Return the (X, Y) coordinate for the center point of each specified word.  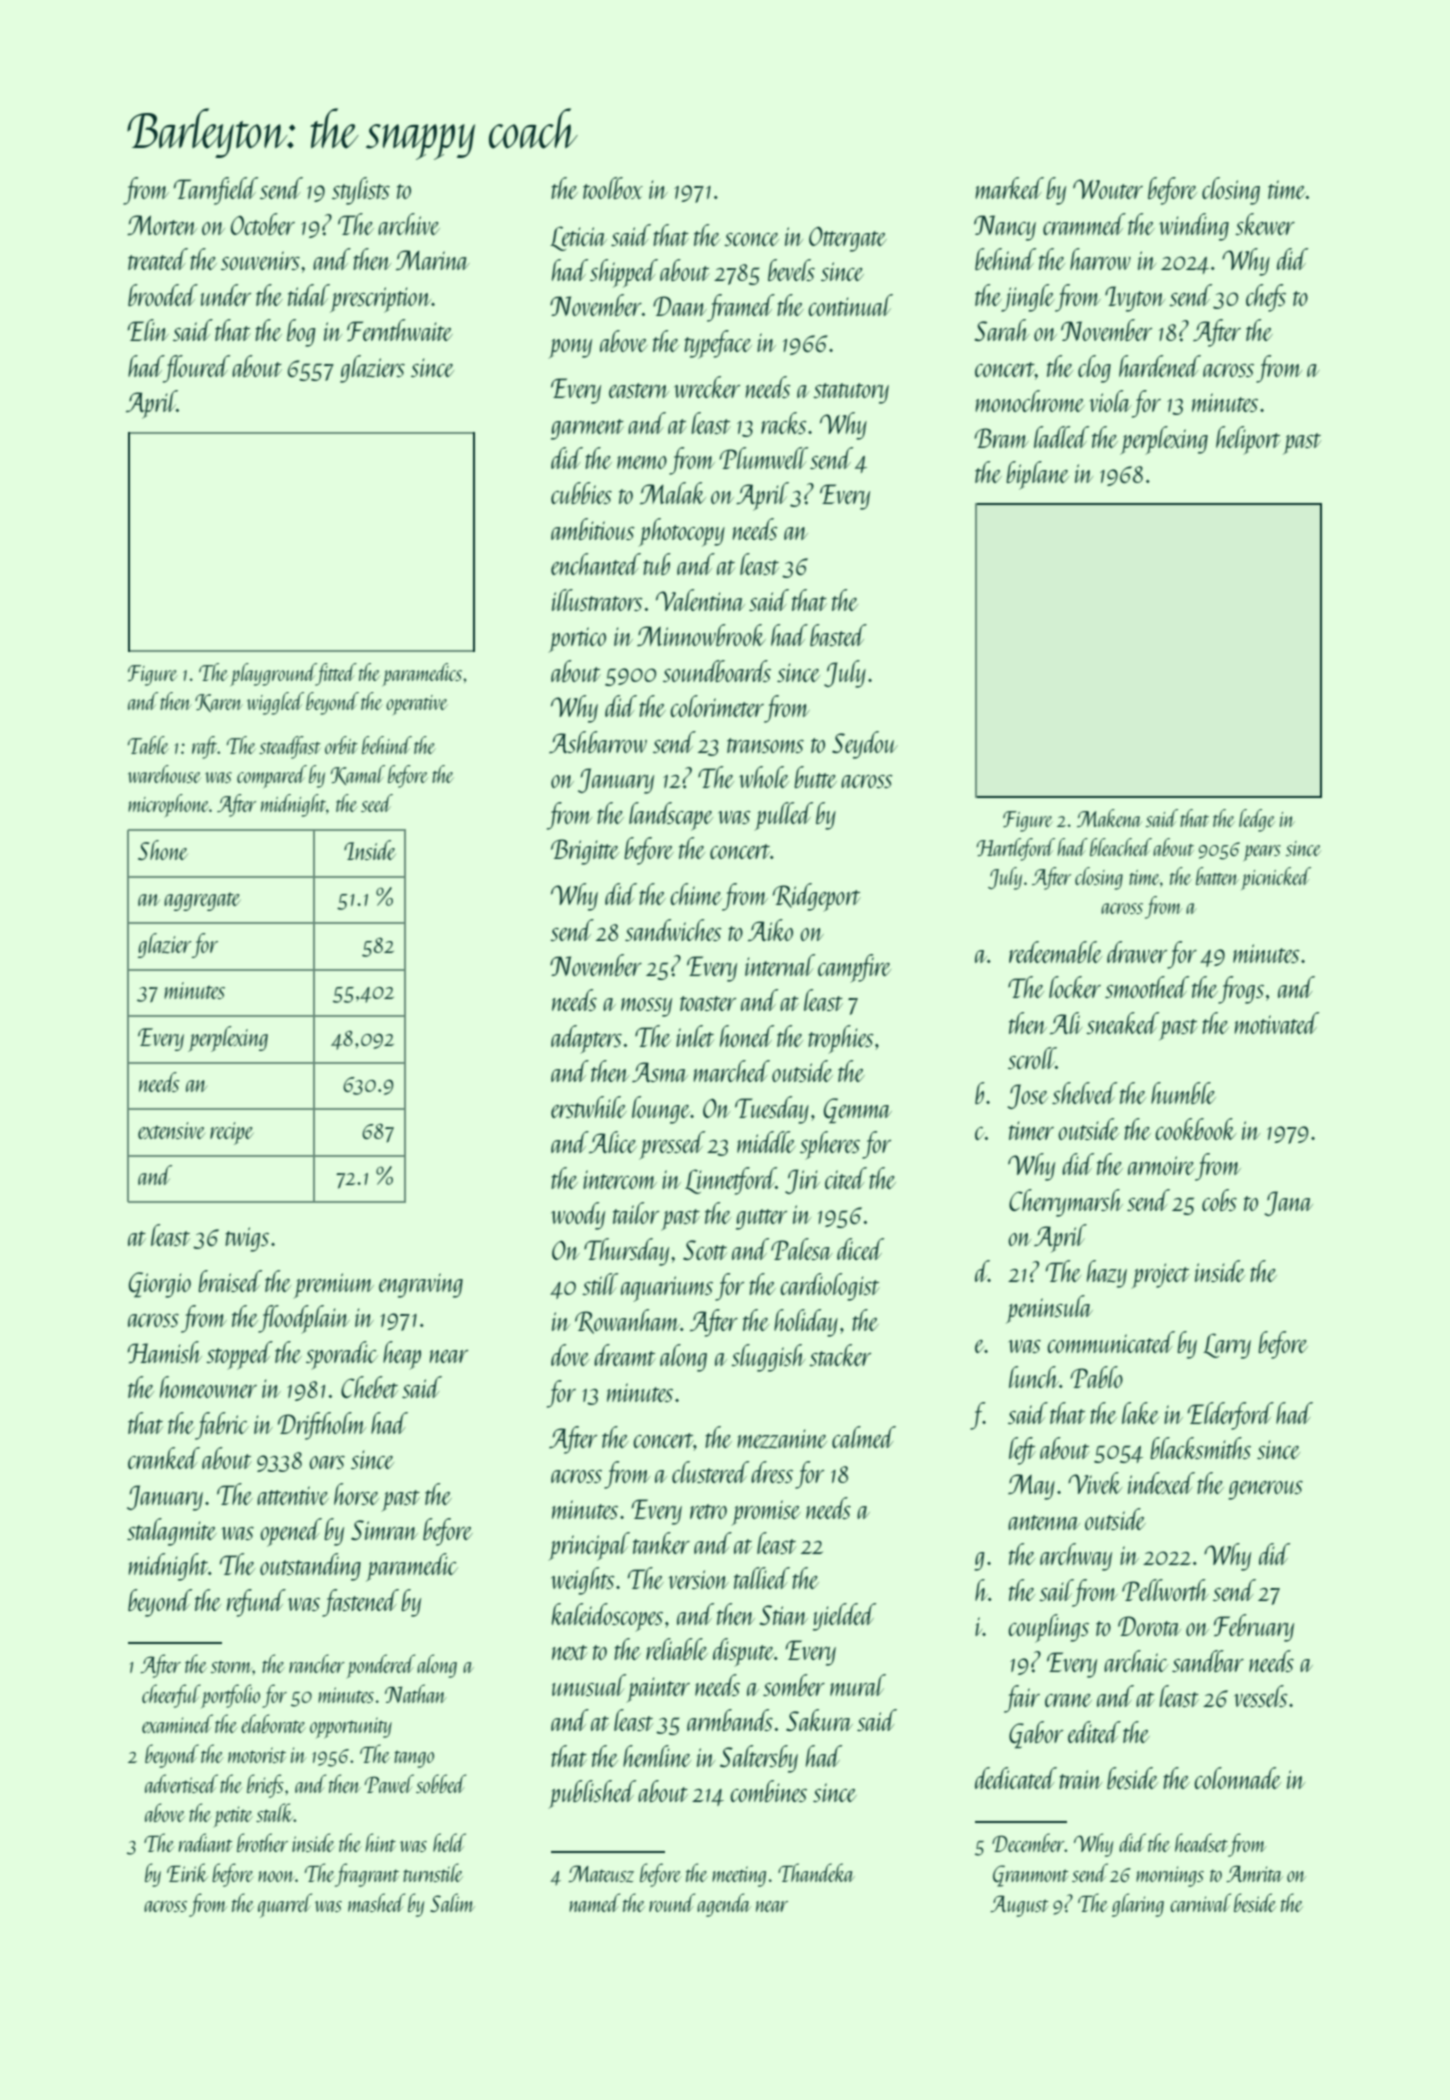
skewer (1265, 224)
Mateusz (601, 1873)
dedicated (1016, 1778)
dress (772, 1472)
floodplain (304, 1319)
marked (1009, 188)
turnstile (433, 1872)
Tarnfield (216, 191)
